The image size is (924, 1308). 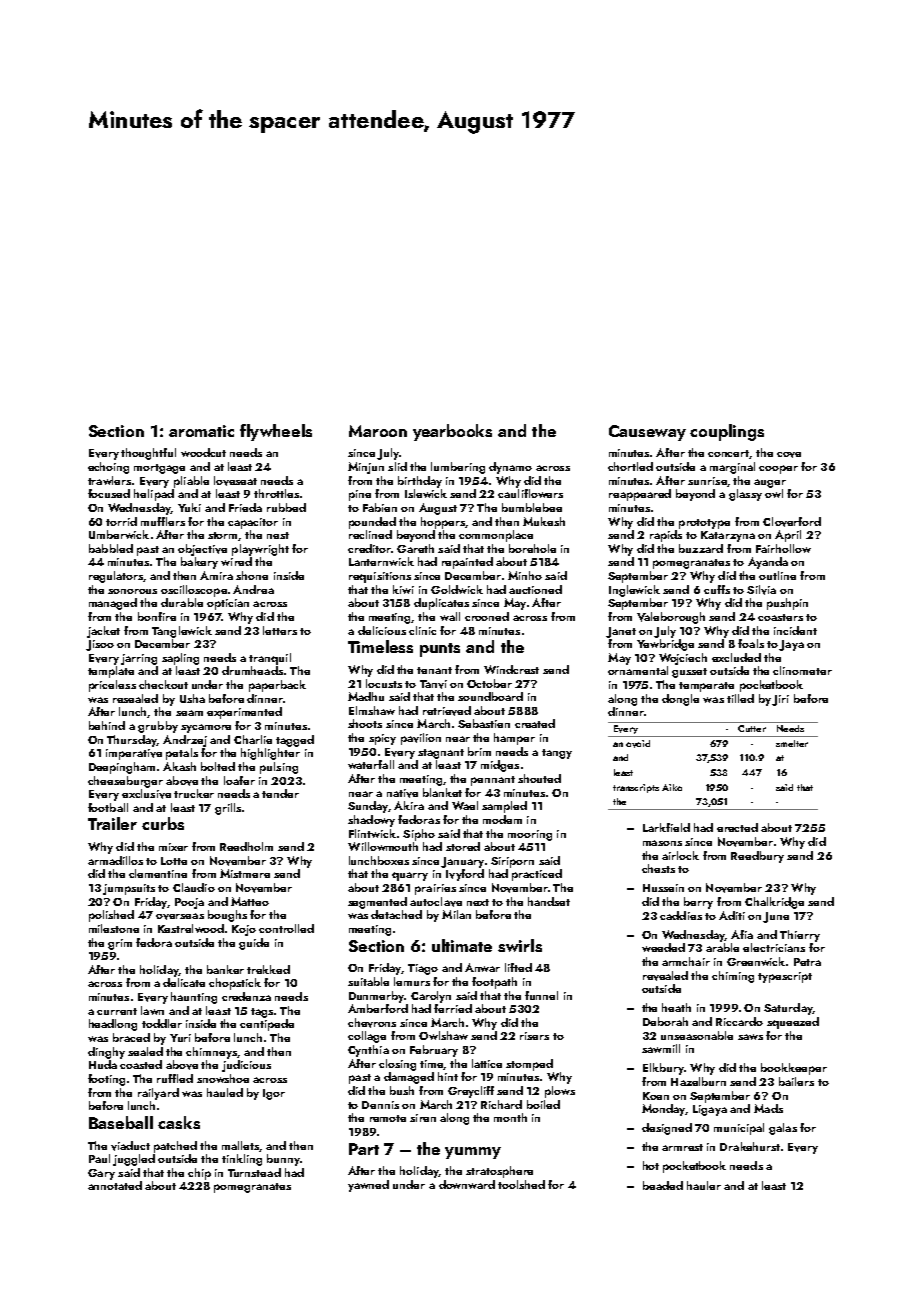 What do you see at coordinates (115, 860) in the document?
I see `armadillos` at bounding box center [115, 860].
